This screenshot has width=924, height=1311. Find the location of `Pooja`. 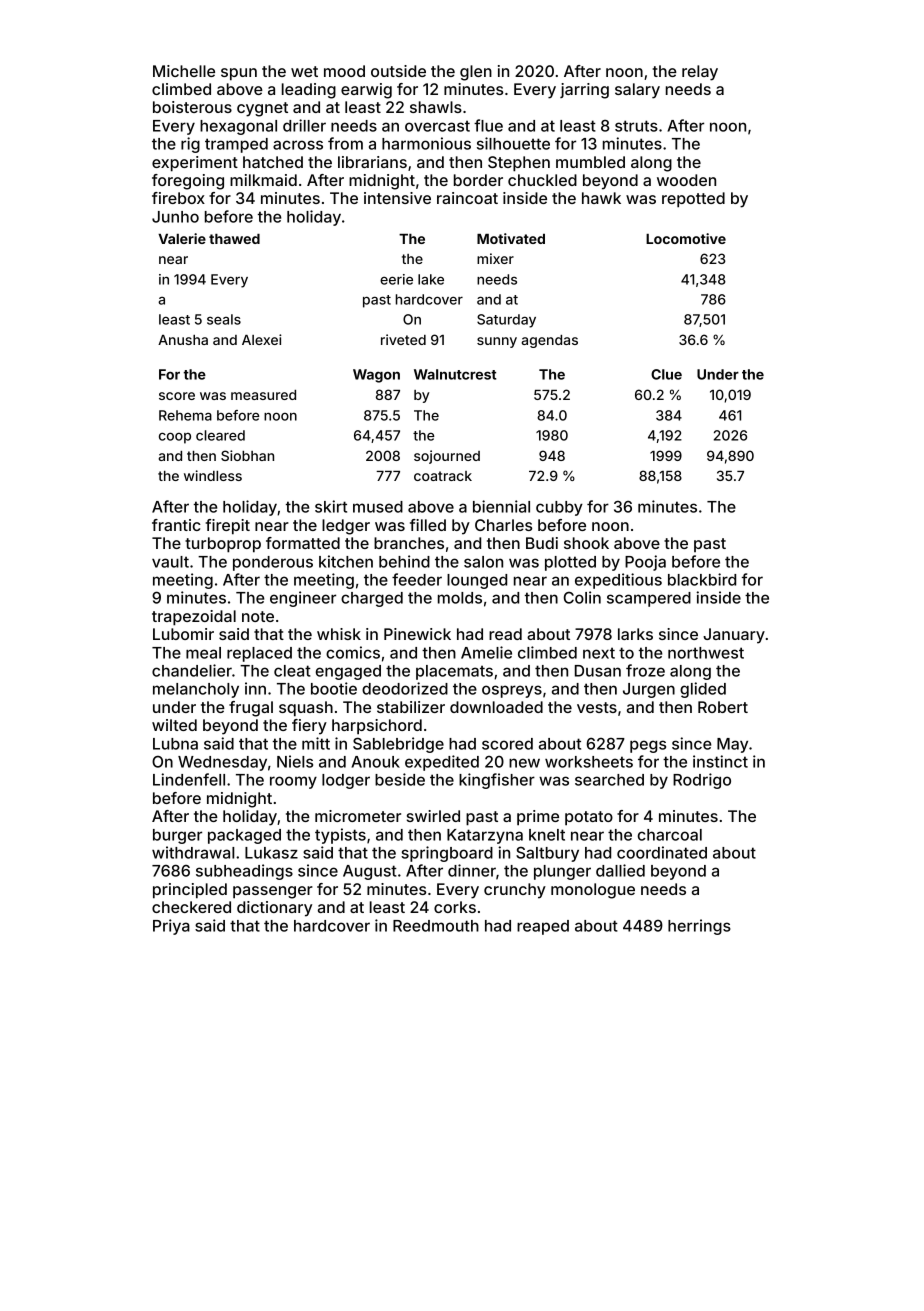

Pooja is located at coordinates (645, 563).
